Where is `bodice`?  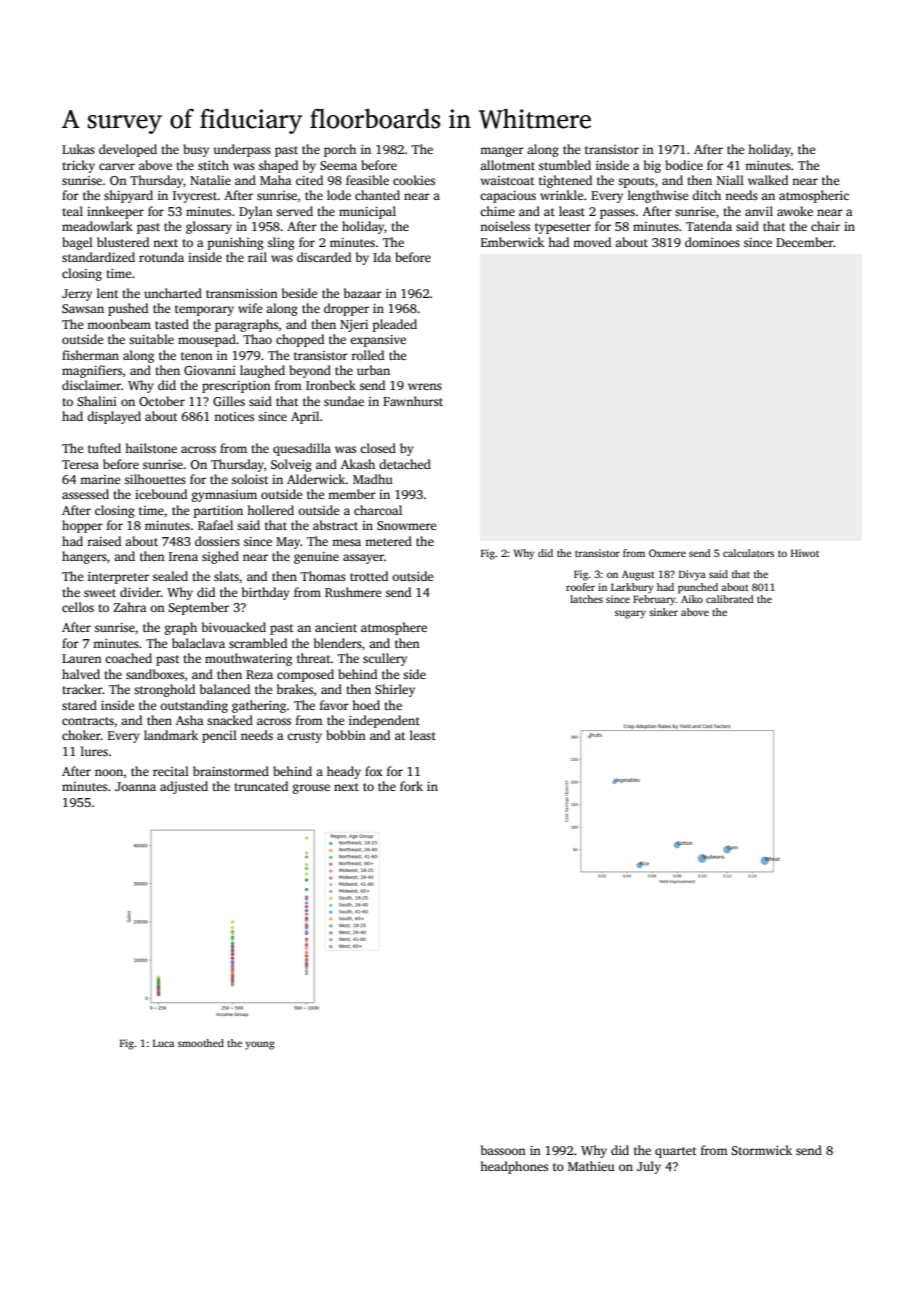 bodice is located at coordinates (684, 165).
